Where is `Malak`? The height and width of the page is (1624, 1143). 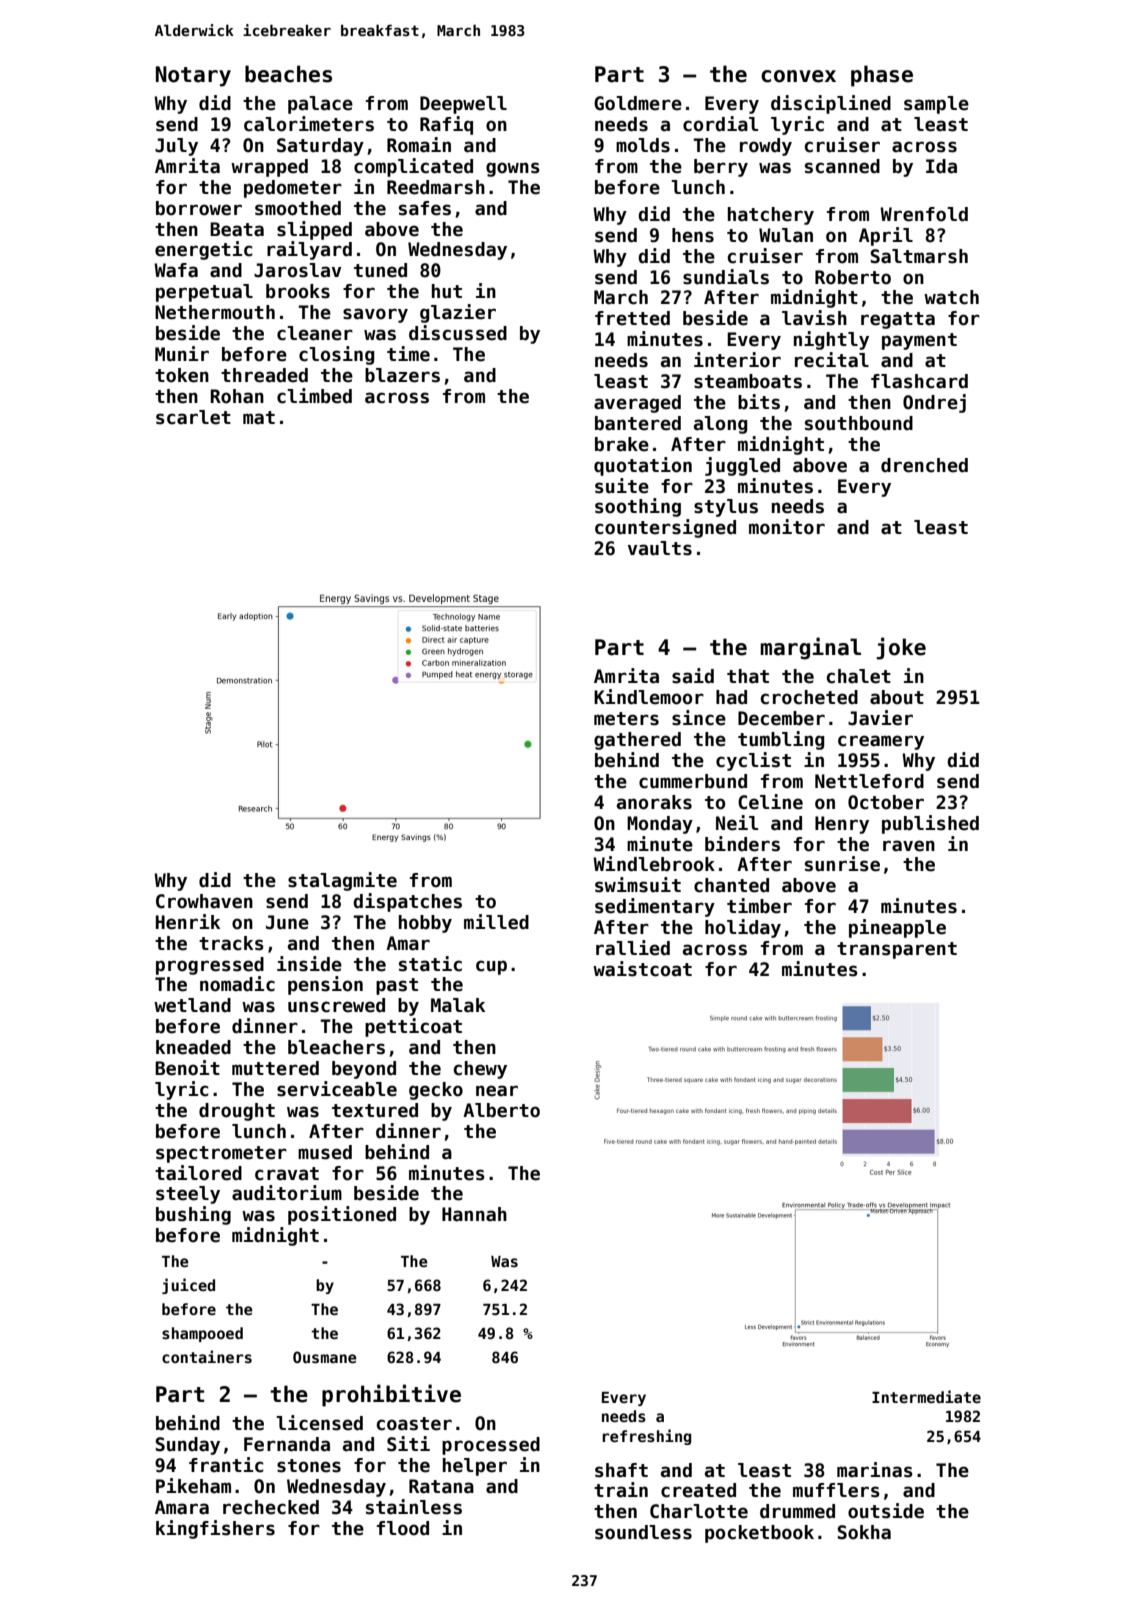
Malak is located at coordinates (458, 1005).
